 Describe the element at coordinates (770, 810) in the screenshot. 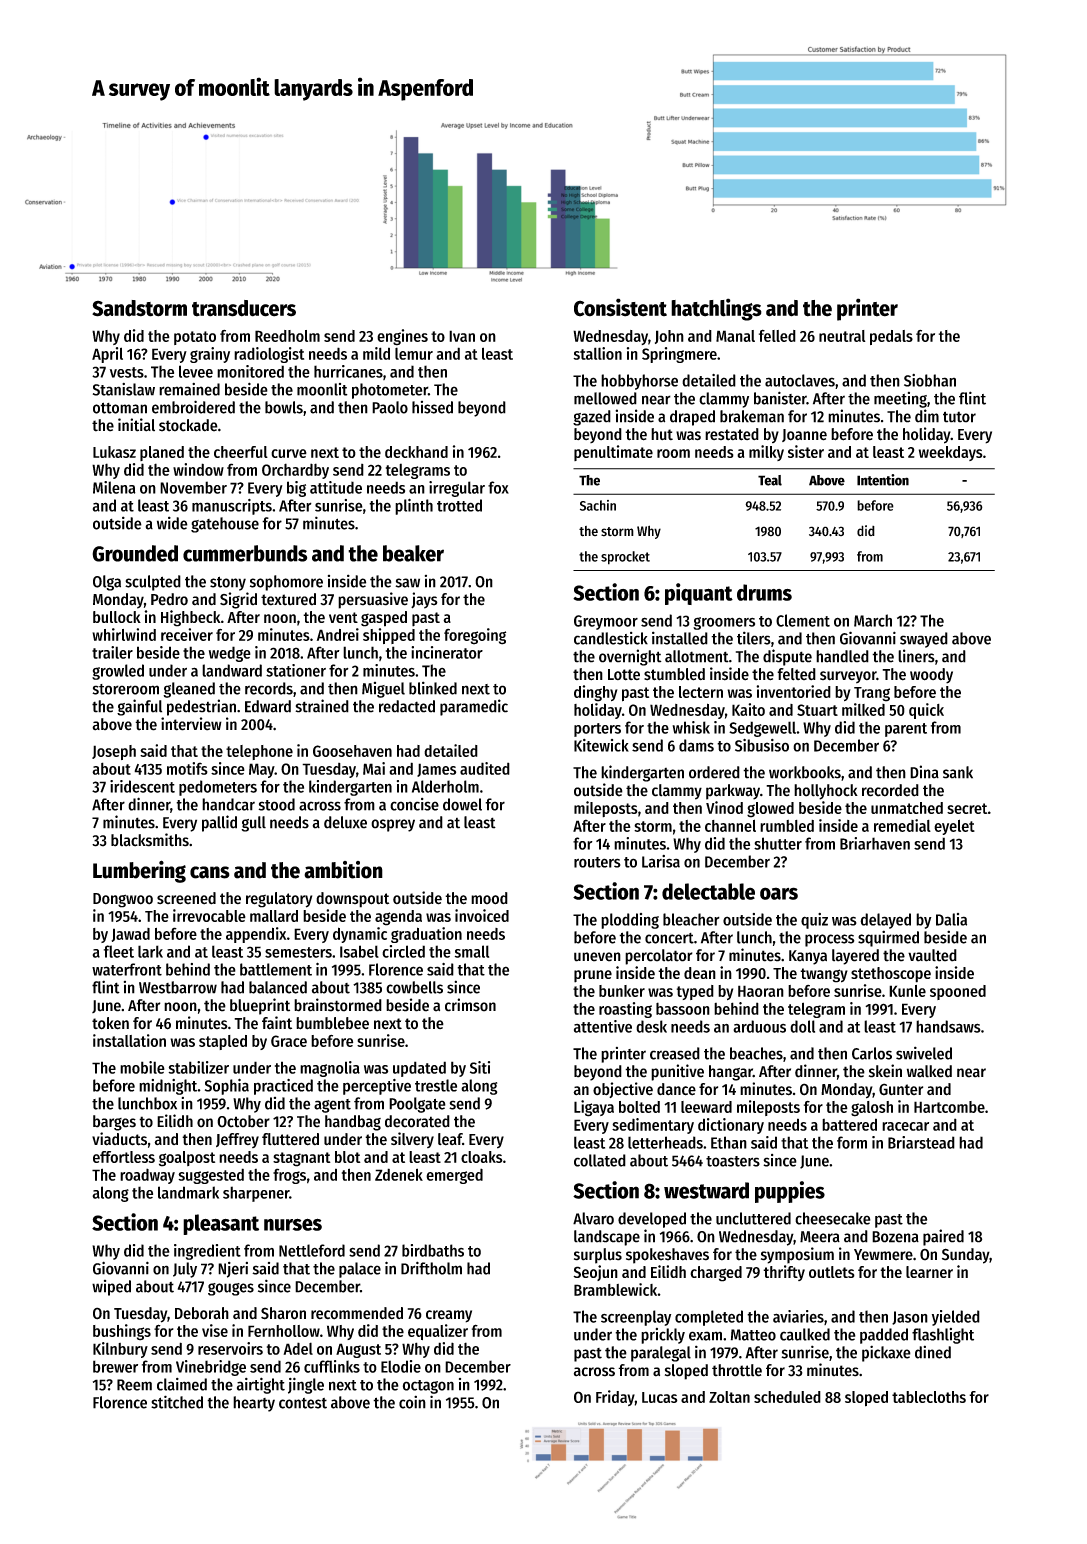

I see `glowed` at that location.
